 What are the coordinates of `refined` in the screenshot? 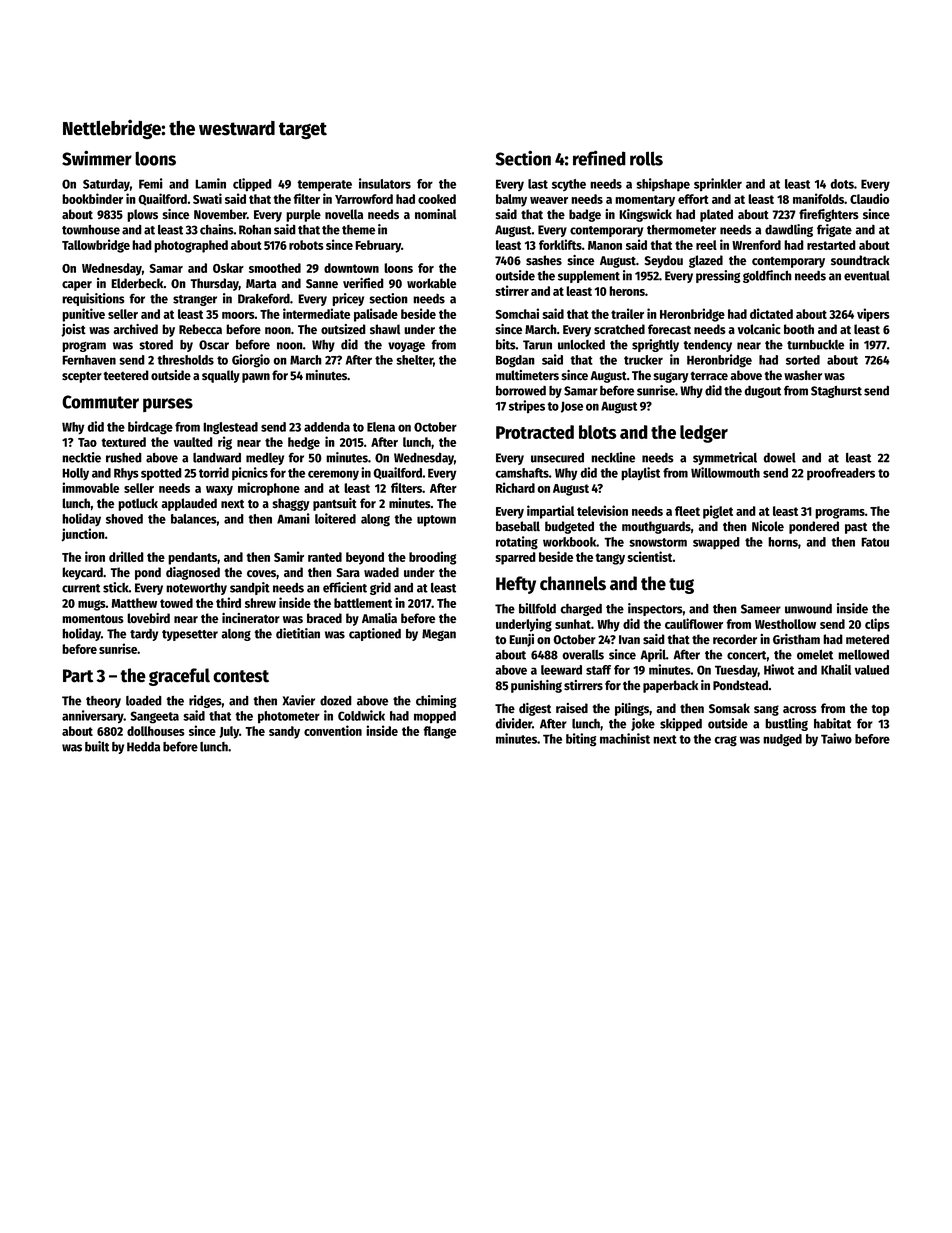 It's located at (599, 158).
